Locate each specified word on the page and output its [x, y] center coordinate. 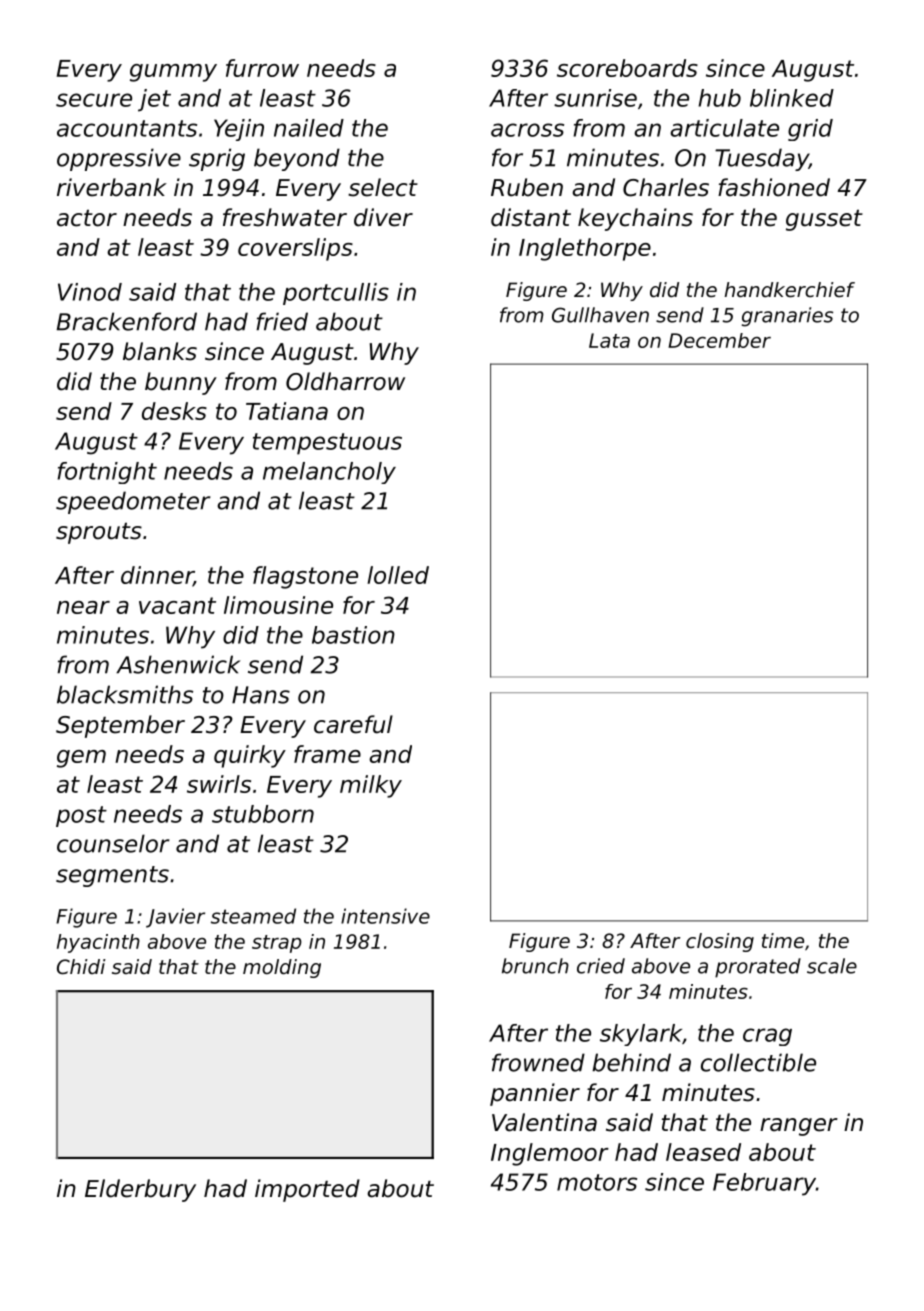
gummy [173, 73]
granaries [787, 317]
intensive [385, 916]
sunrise [595, 98]
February [764, 1184]
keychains [635, 219]
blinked [792, 98]
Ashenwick [178, 664]
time [783, 941]
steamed [253, 916]
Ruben [527, 187]
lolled [398, 575]
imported [307, 1190]
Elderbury [140, 1190]
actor [87, 218]
